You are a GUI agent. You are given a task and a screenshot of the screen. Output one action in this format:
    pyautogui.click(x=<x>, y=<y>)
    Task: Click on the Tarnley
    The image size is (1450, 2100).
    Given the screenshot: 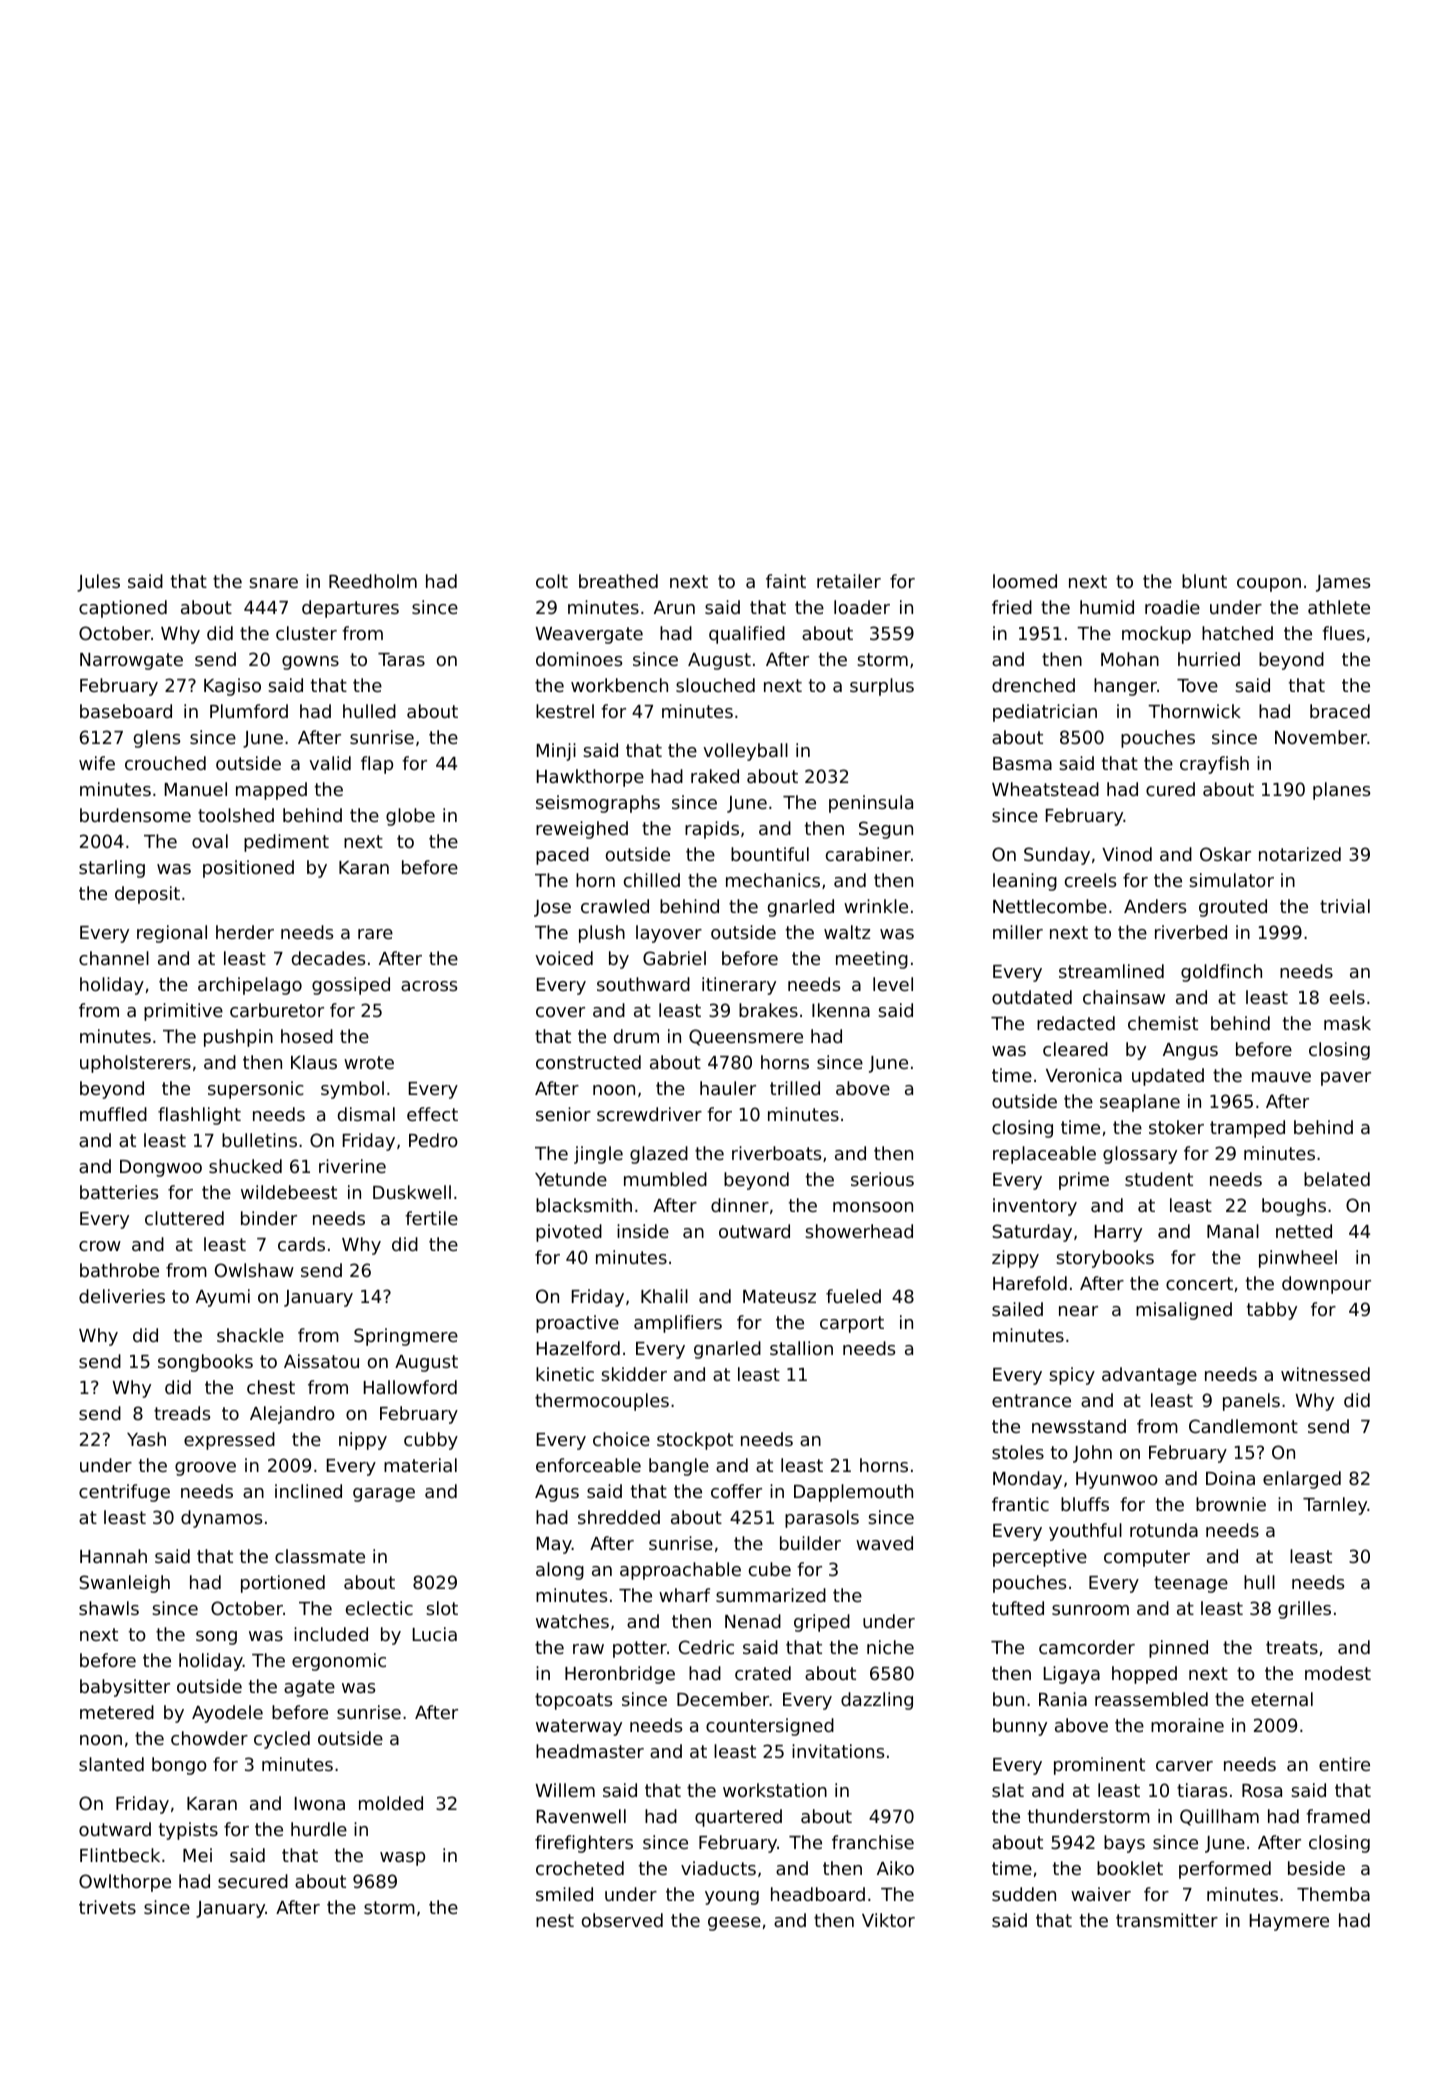 What is the action you would take?
    pyautogui.click(x=1335, y=1506)
